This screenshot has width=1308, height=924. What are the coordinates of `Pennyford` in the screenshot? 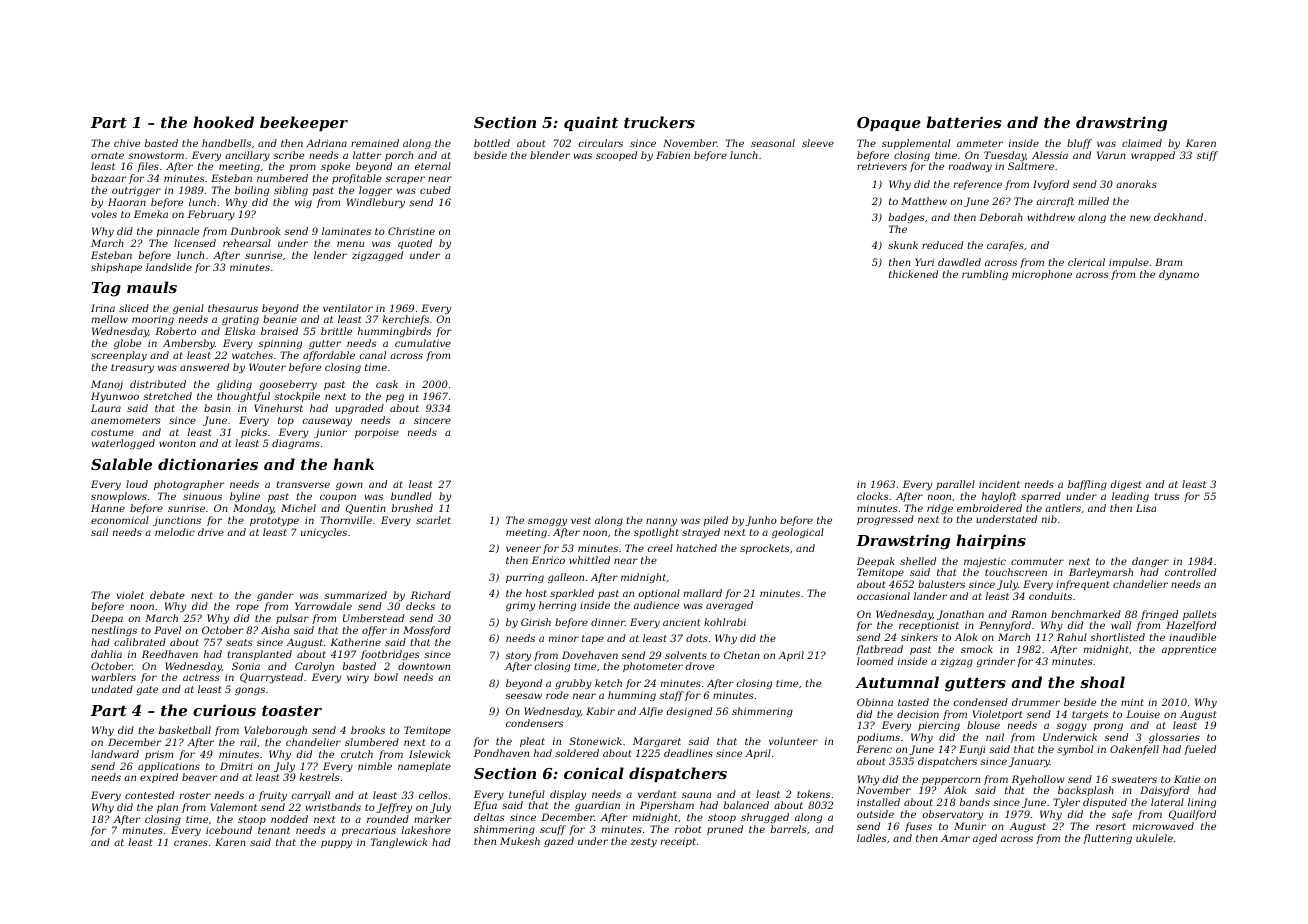 It's located at (1005, 626).
